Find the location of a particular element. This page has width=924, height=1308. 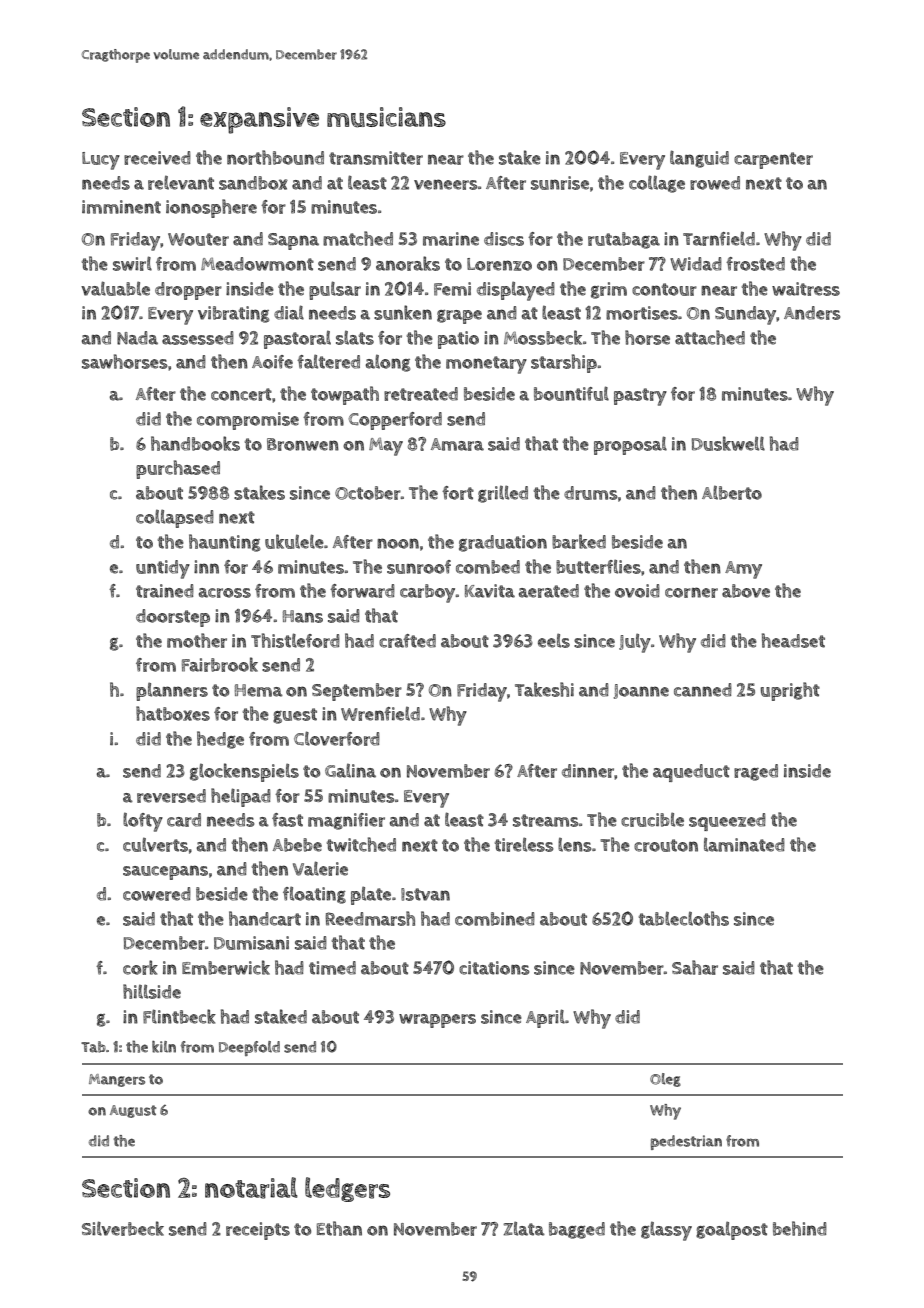

imminent is located at coordinates (121, 207).
